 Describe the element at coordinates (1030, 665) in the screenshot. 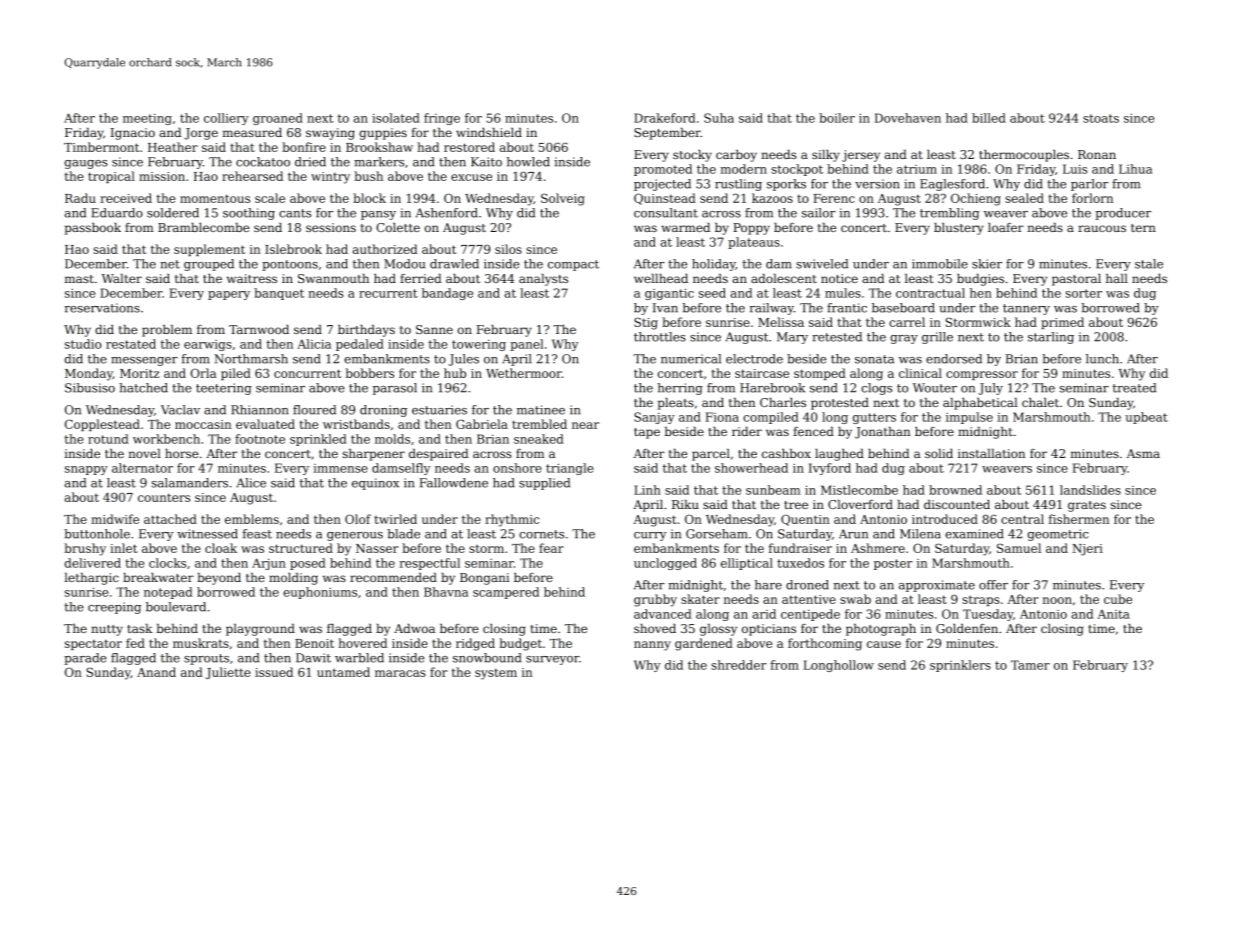

I see `Tamer` at that location.
